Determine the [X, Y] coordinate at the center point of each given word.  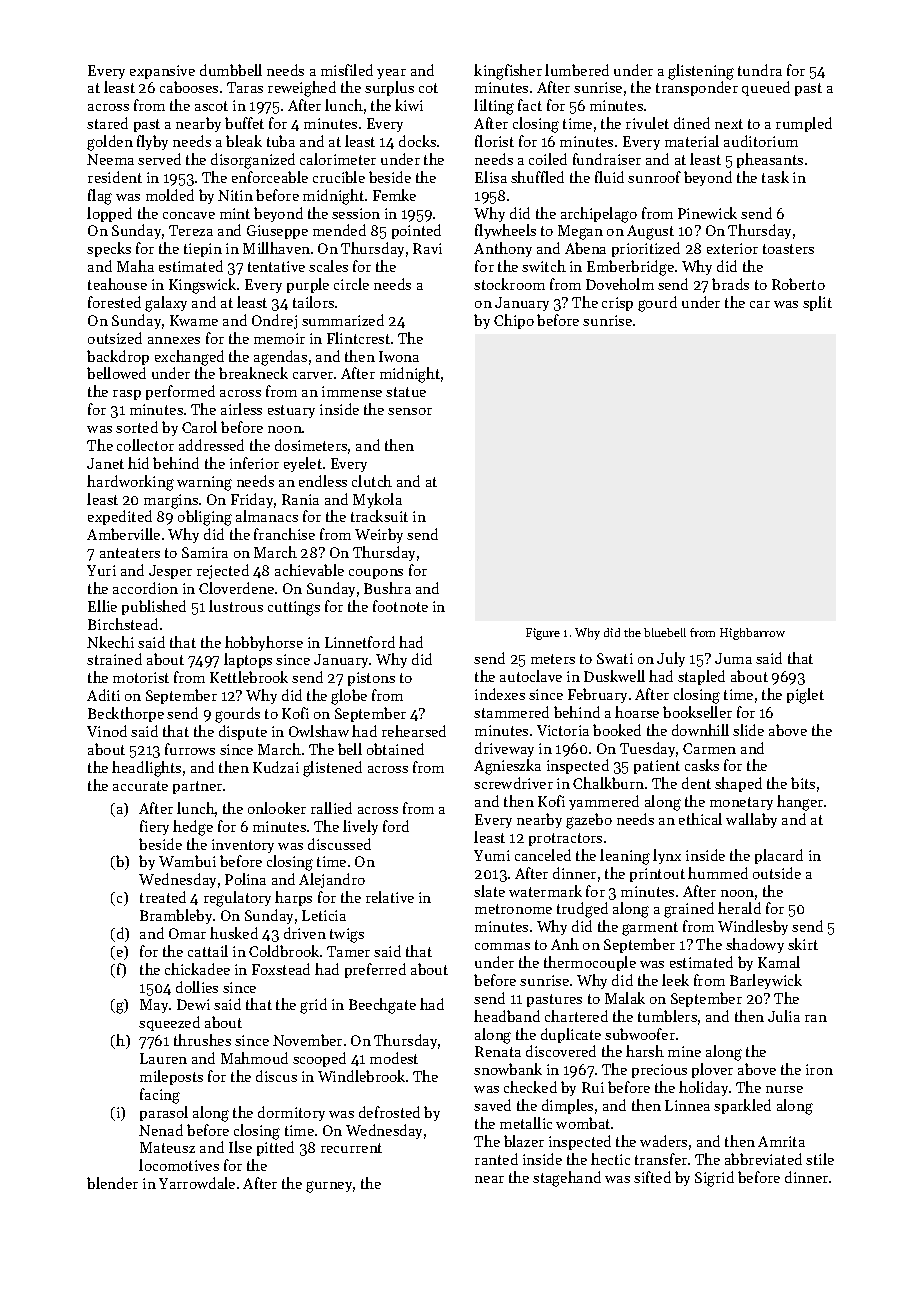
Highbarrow [752, 634]
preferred [375, 970]
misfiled [347, 70]
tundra [760, 70]
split [817, 303]
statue [406, 392]
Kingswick [202, 286]
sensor [410, 411]
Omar [187, 933]
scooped [319, 1059]
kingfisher [508, 72]
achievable [309, 570]
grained [689, 910]
